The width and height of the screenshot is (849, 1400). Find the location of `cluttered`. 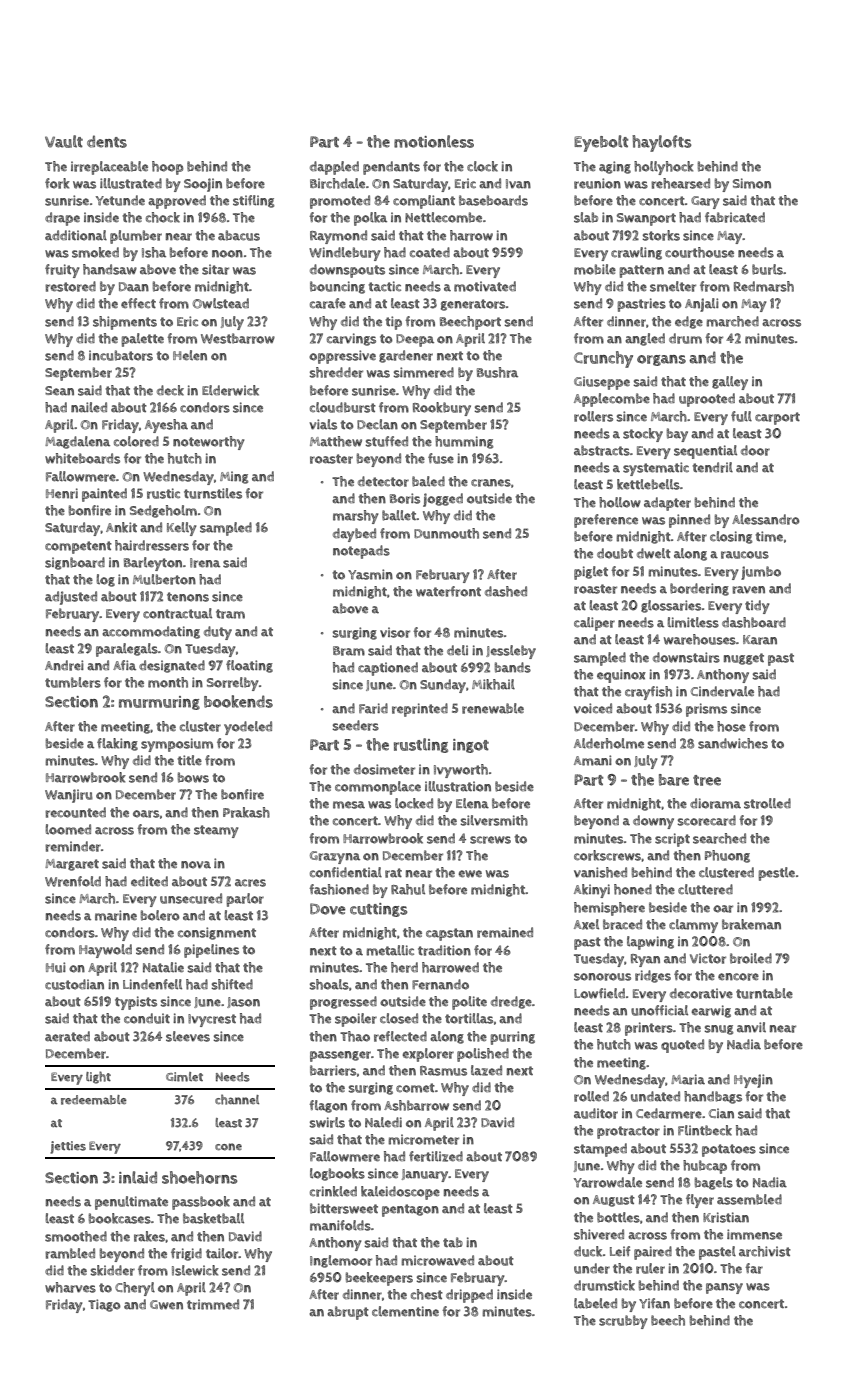

cluttered is located at coordinates (705, 889).
